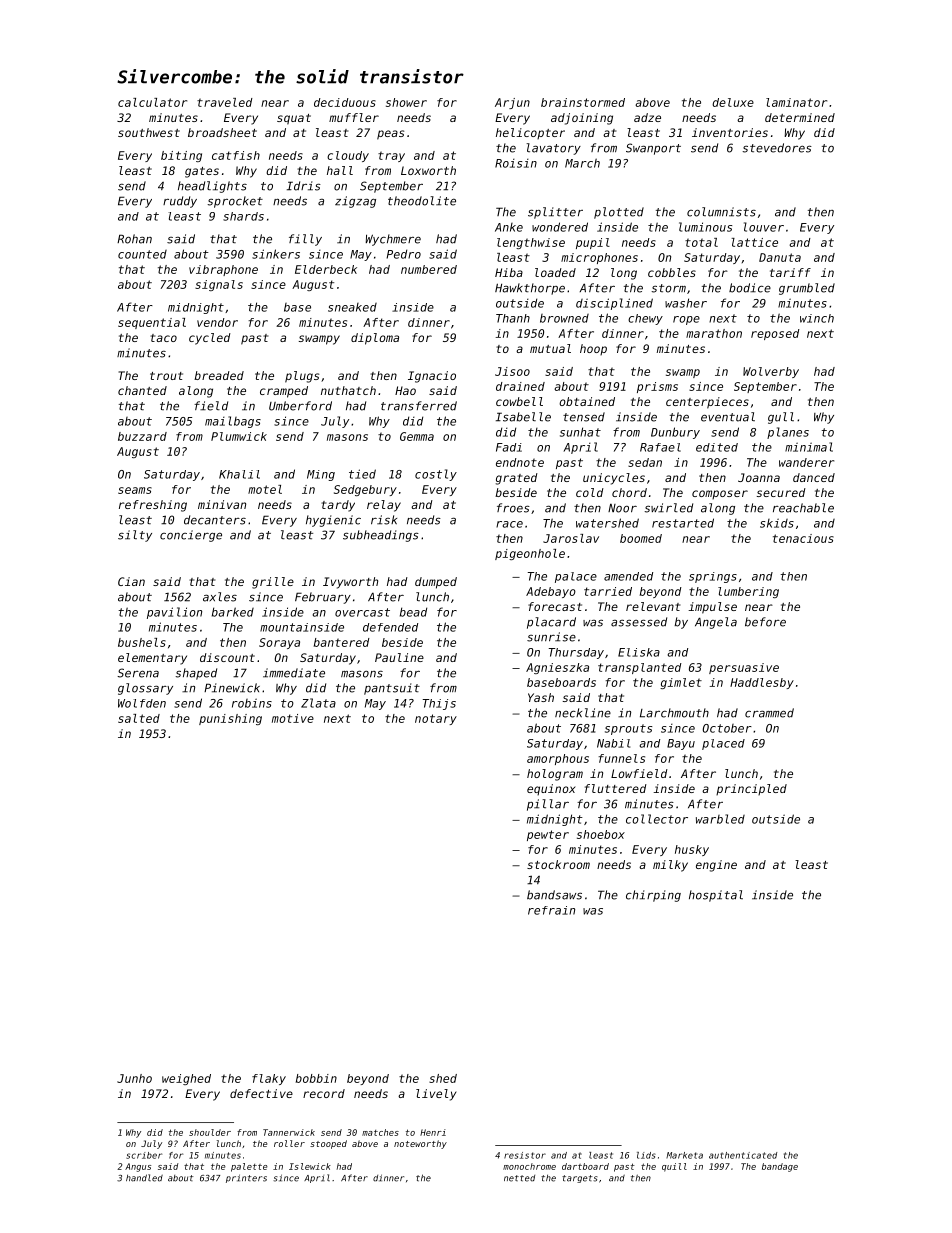 The image size is (952, 1233). I want to click on punishing, so click(230, 719).
